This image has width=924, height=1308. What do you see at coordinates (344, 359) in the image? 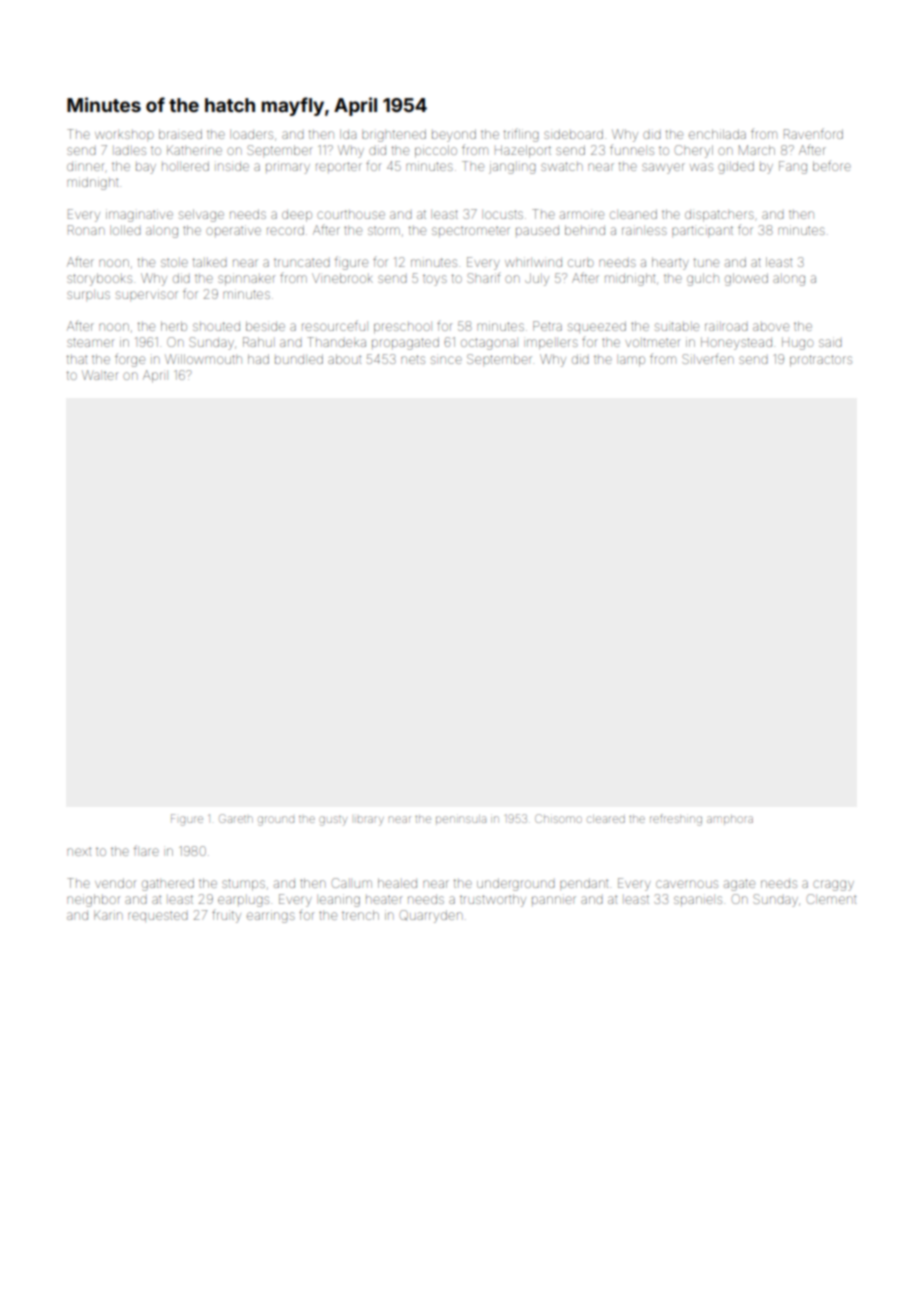
I see `about` at bounding box center [344, 359].
